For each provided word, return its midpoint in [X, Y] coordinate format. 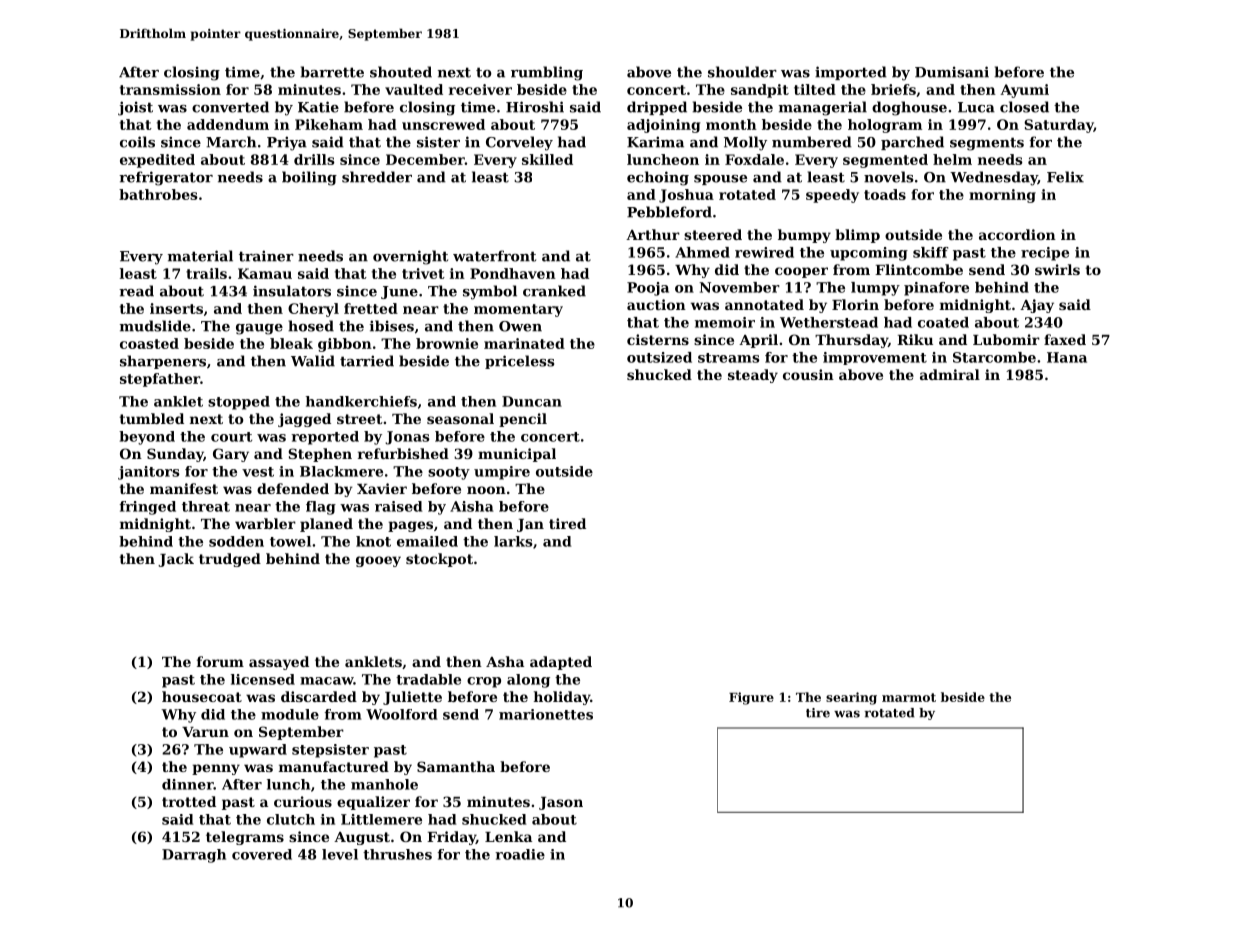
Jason [561, 803]
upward [258, 751]
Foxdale [754, 159]
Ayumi [1024, 91]
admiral [950, 374]
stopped [239, 403]
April [758, 341]
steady [753, 376]
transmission [170, 89]
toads [885, 194]
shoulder [742, 72]
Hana [1067, 357]
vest [258, 472]
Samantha [456, 766]
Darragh [194, 856]
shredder [377, 177]
